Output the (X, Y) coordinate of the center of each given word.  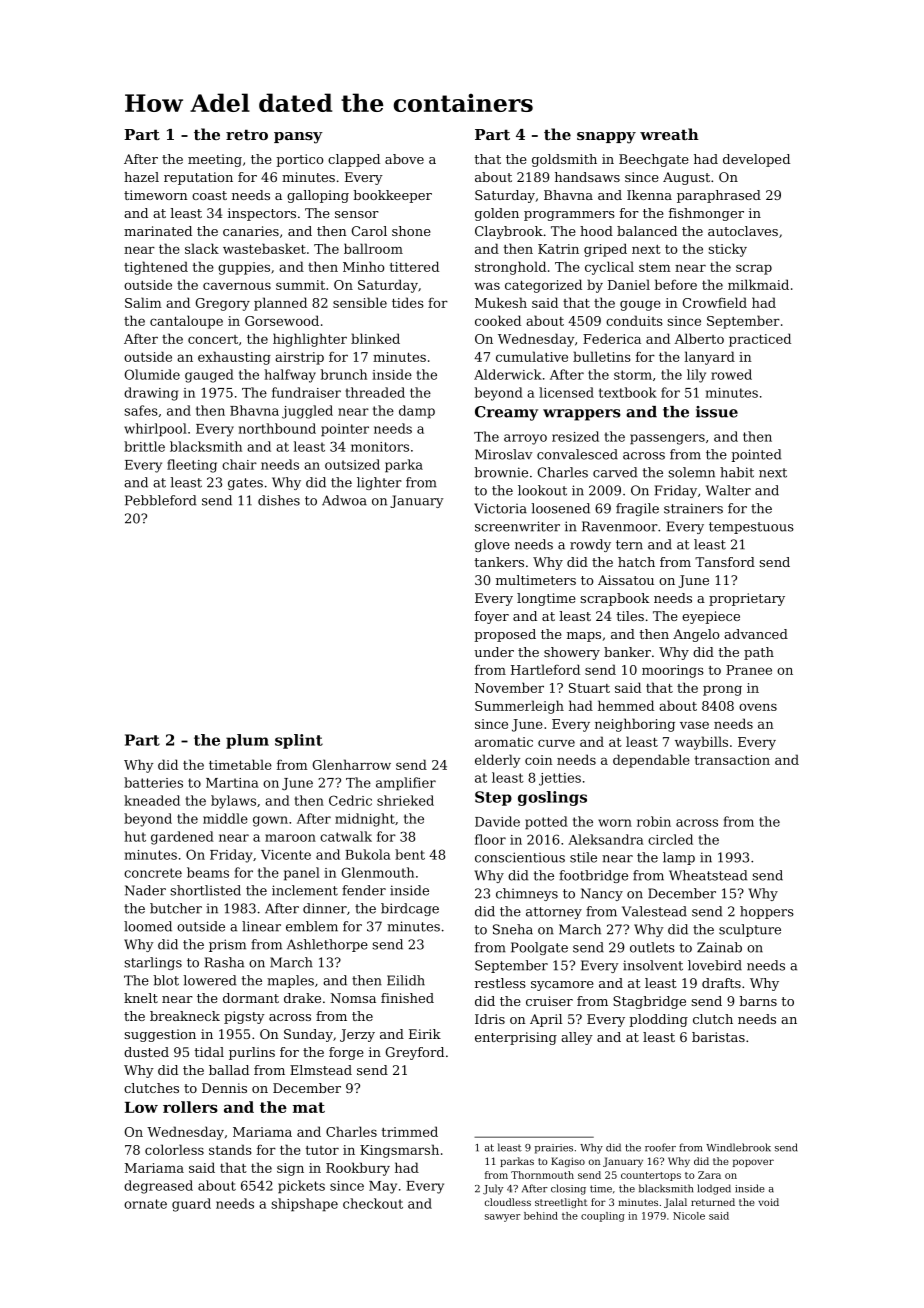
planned (280, 304)
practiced (760, 340)
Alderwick (508, 374)
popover (753, 1163)
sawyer (502, 1218)
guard (191, 1205)
